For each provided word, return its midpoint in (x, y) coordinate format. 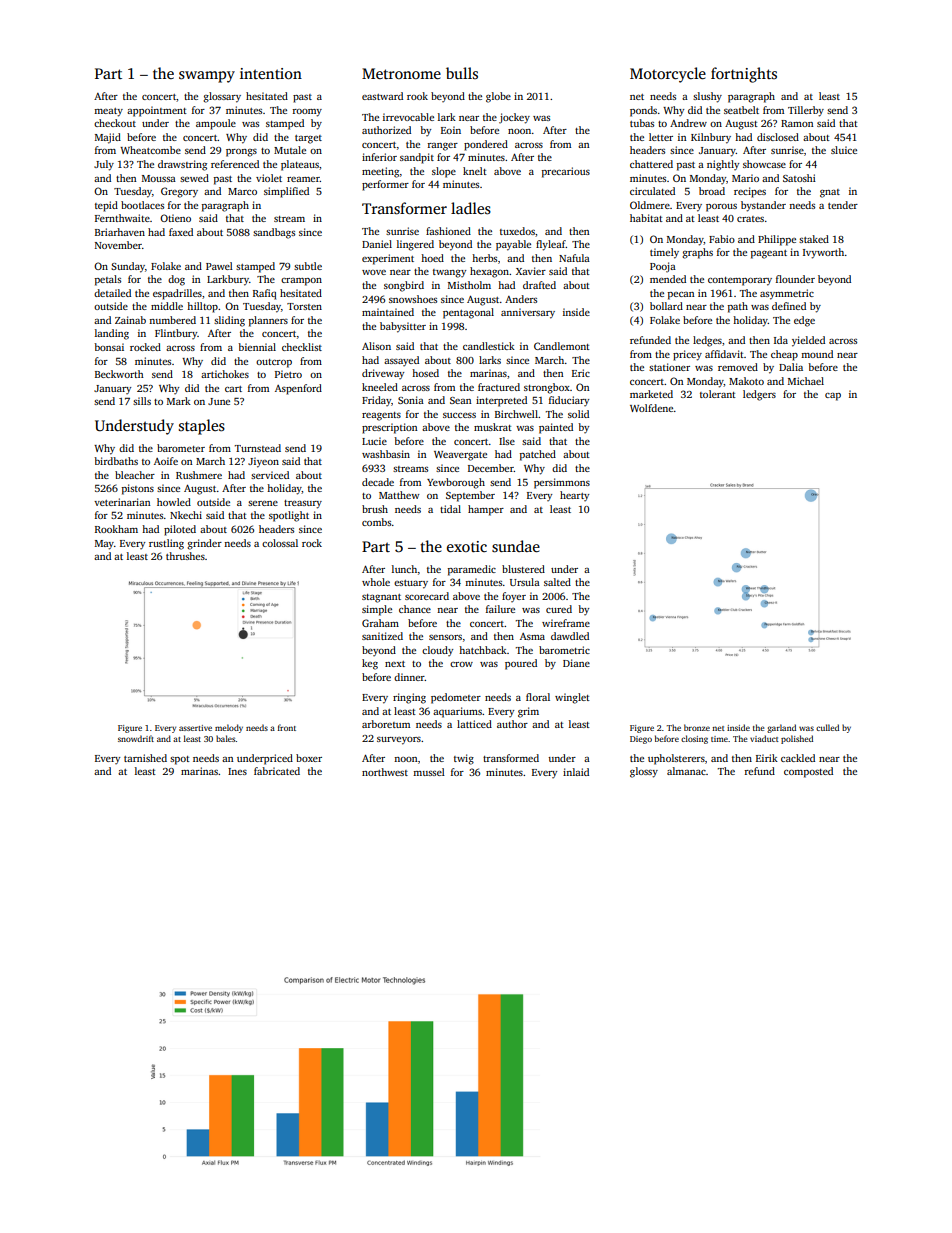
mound (817, 354)
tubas (642, 123)
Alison (376, 346)
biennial (257, 347)
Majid (108, 138)
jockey (514, 118)
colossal (280, 543)
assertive (195, 728)
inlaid (576, 772)
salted (557, 582)
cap (833, 397)
